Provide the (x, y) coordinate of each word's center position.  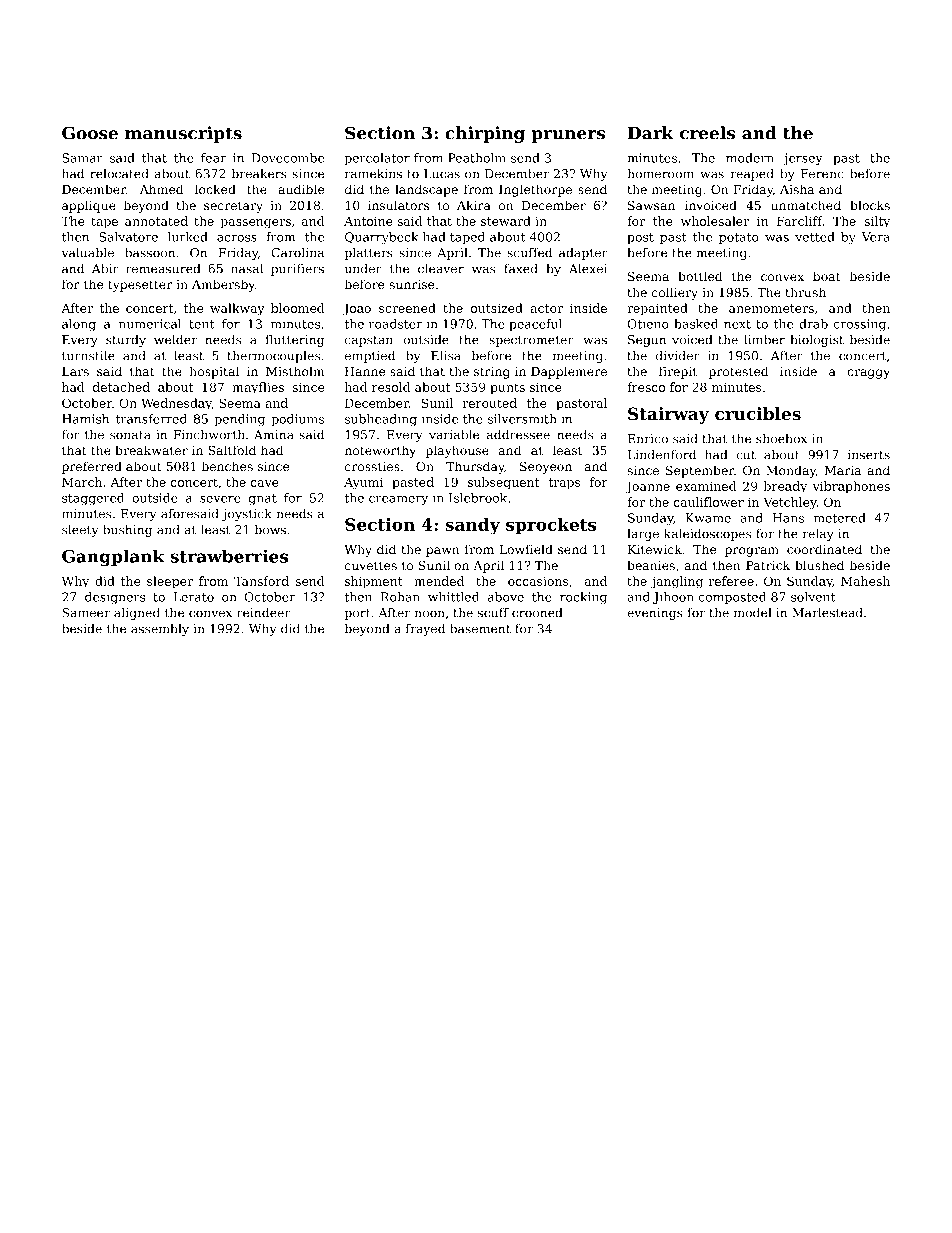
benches (227, 466)
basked (696, 324)
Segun (647, 341)
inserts (869, 455)
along (79, 325)
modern (750, 158)
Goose (90, 133)
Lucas (442, 174)
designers (115, 598)
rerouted (490, 403)
